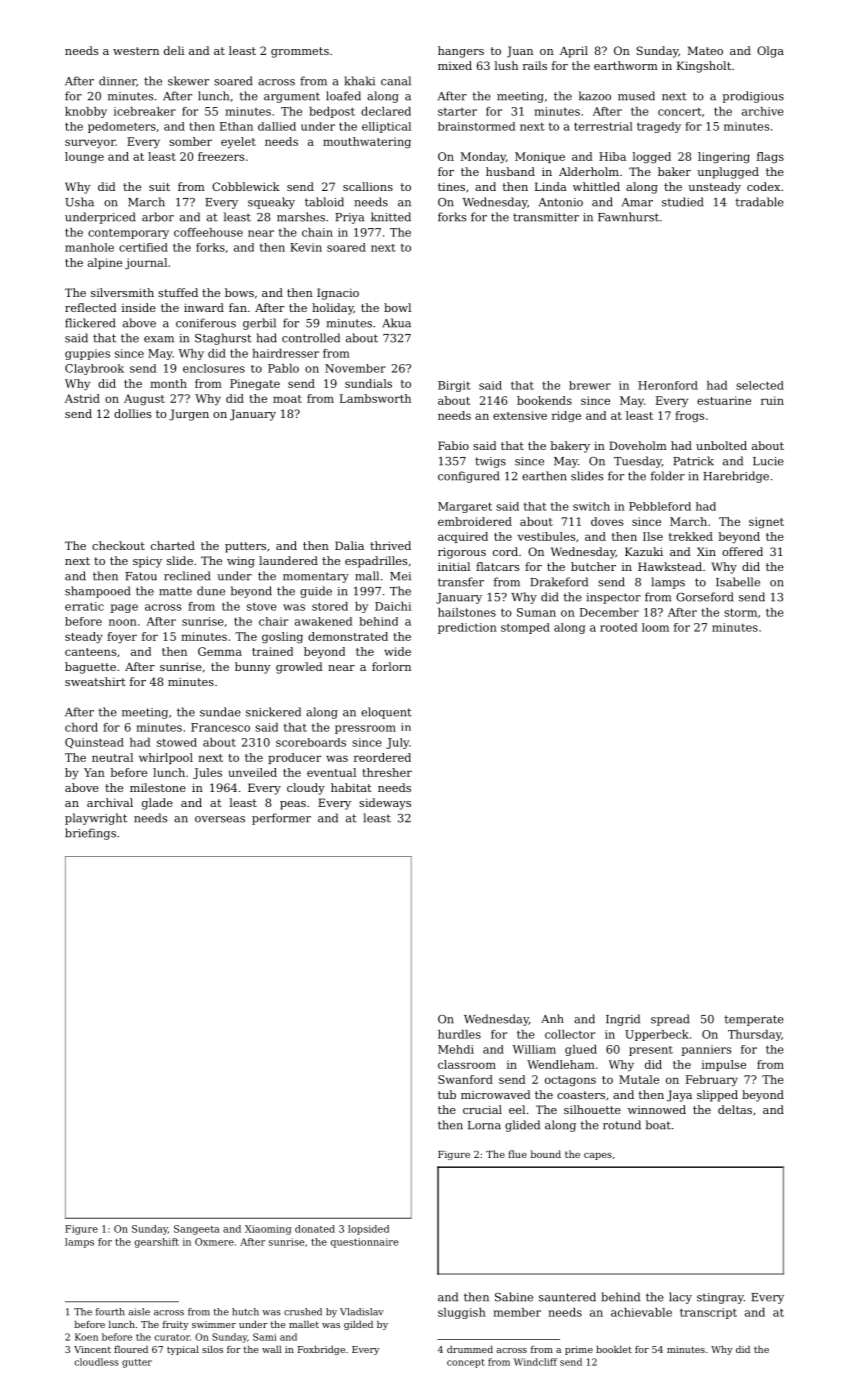  Describe the element at coordinates (94, 743) in the page. I see `Quinstead` at that location.
